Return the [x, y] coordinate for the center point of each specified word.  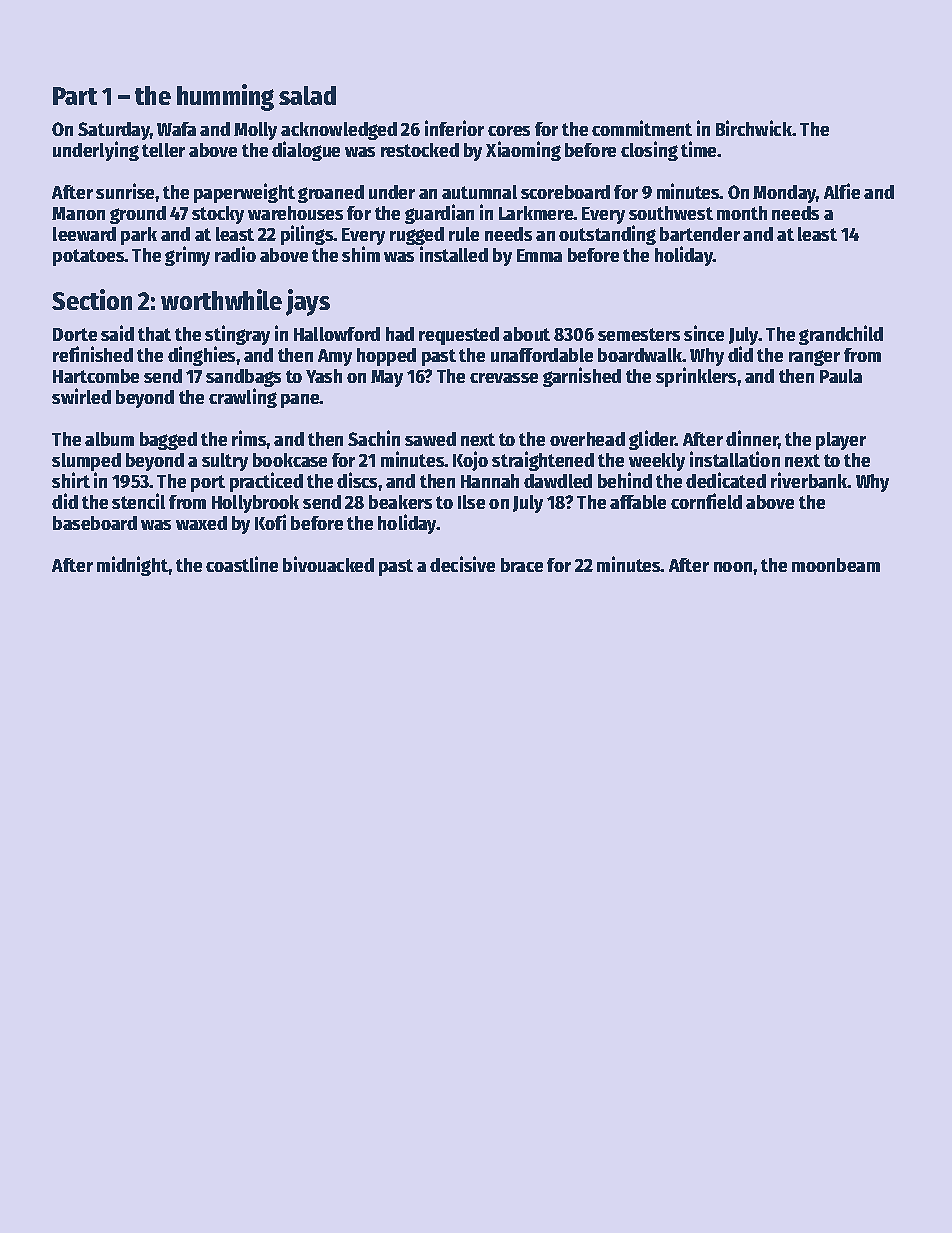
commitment [642, 128]
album [109, 439]
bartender [700, 234]
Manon [78, 213]
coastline [242, 564]
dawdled [558, 481]
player [841, 441]
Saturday [114, 131]
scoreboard [565, 192]
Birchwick [754, 128]
